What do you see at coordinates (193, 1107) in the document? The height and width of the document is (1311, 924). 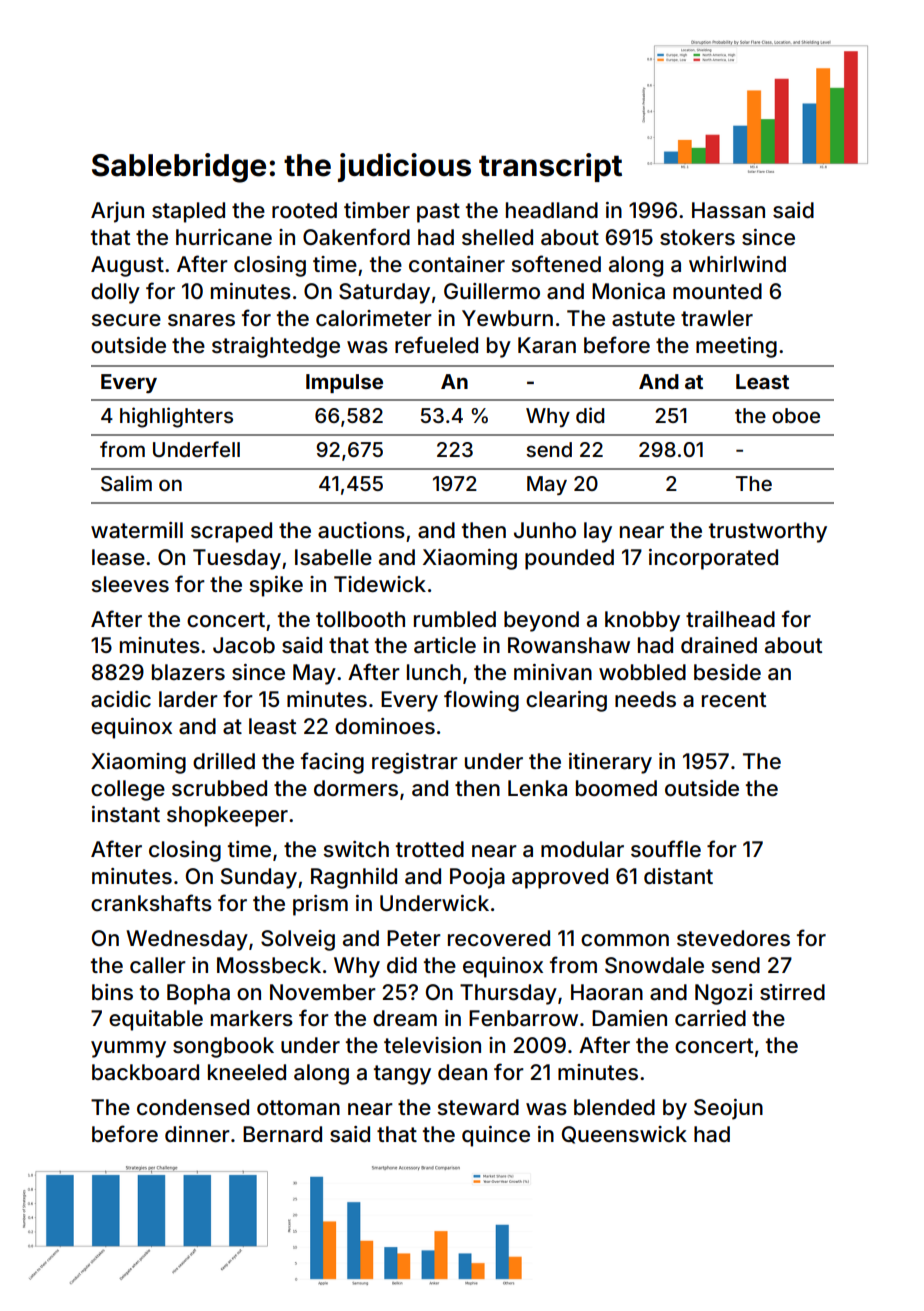 I see `condensed` at bounding box center [193, 1107].
